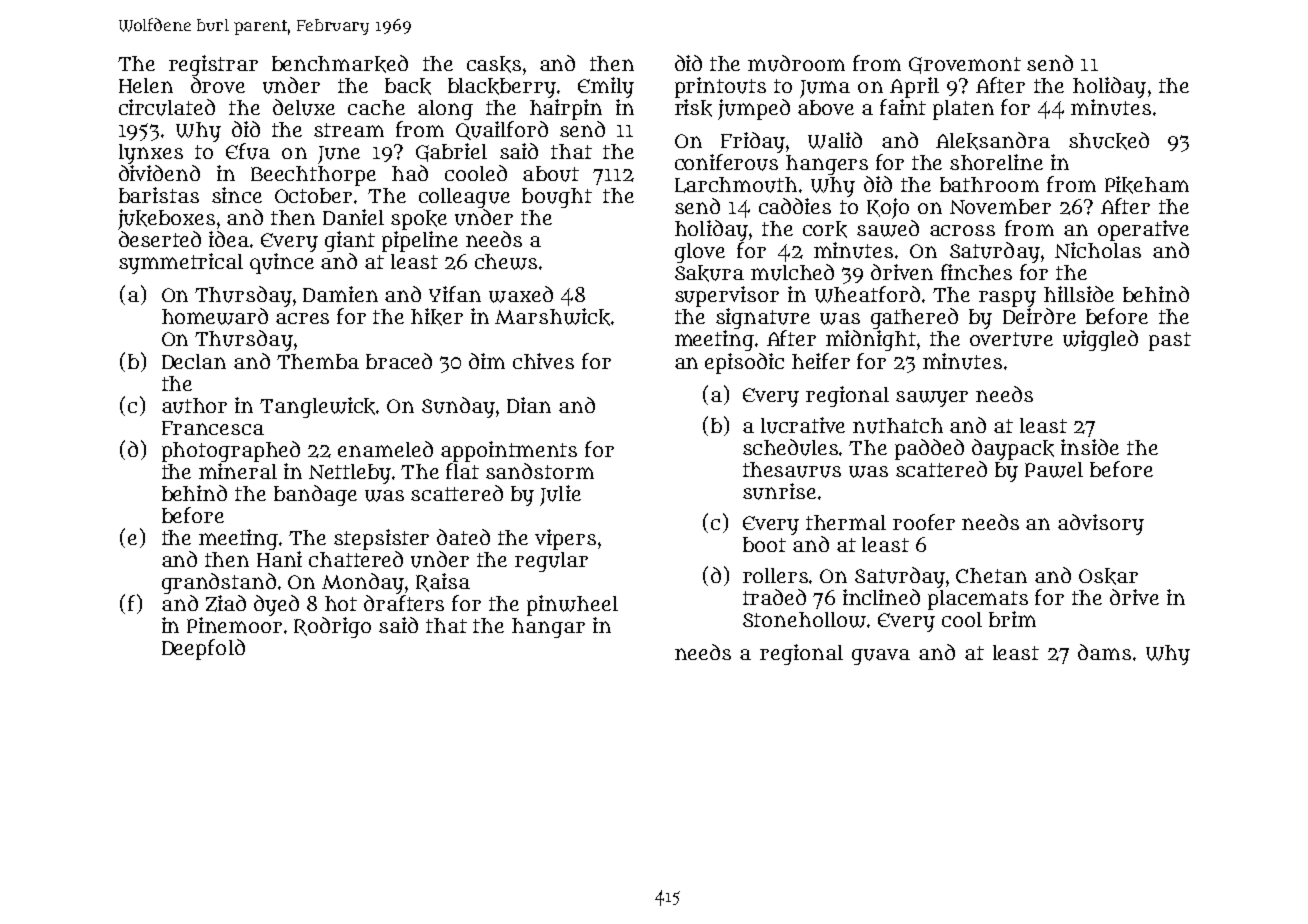  What do you see at coordinates (213, 428) in the screenshot?
I see `Francesca` at bounding box center [213, 428].
